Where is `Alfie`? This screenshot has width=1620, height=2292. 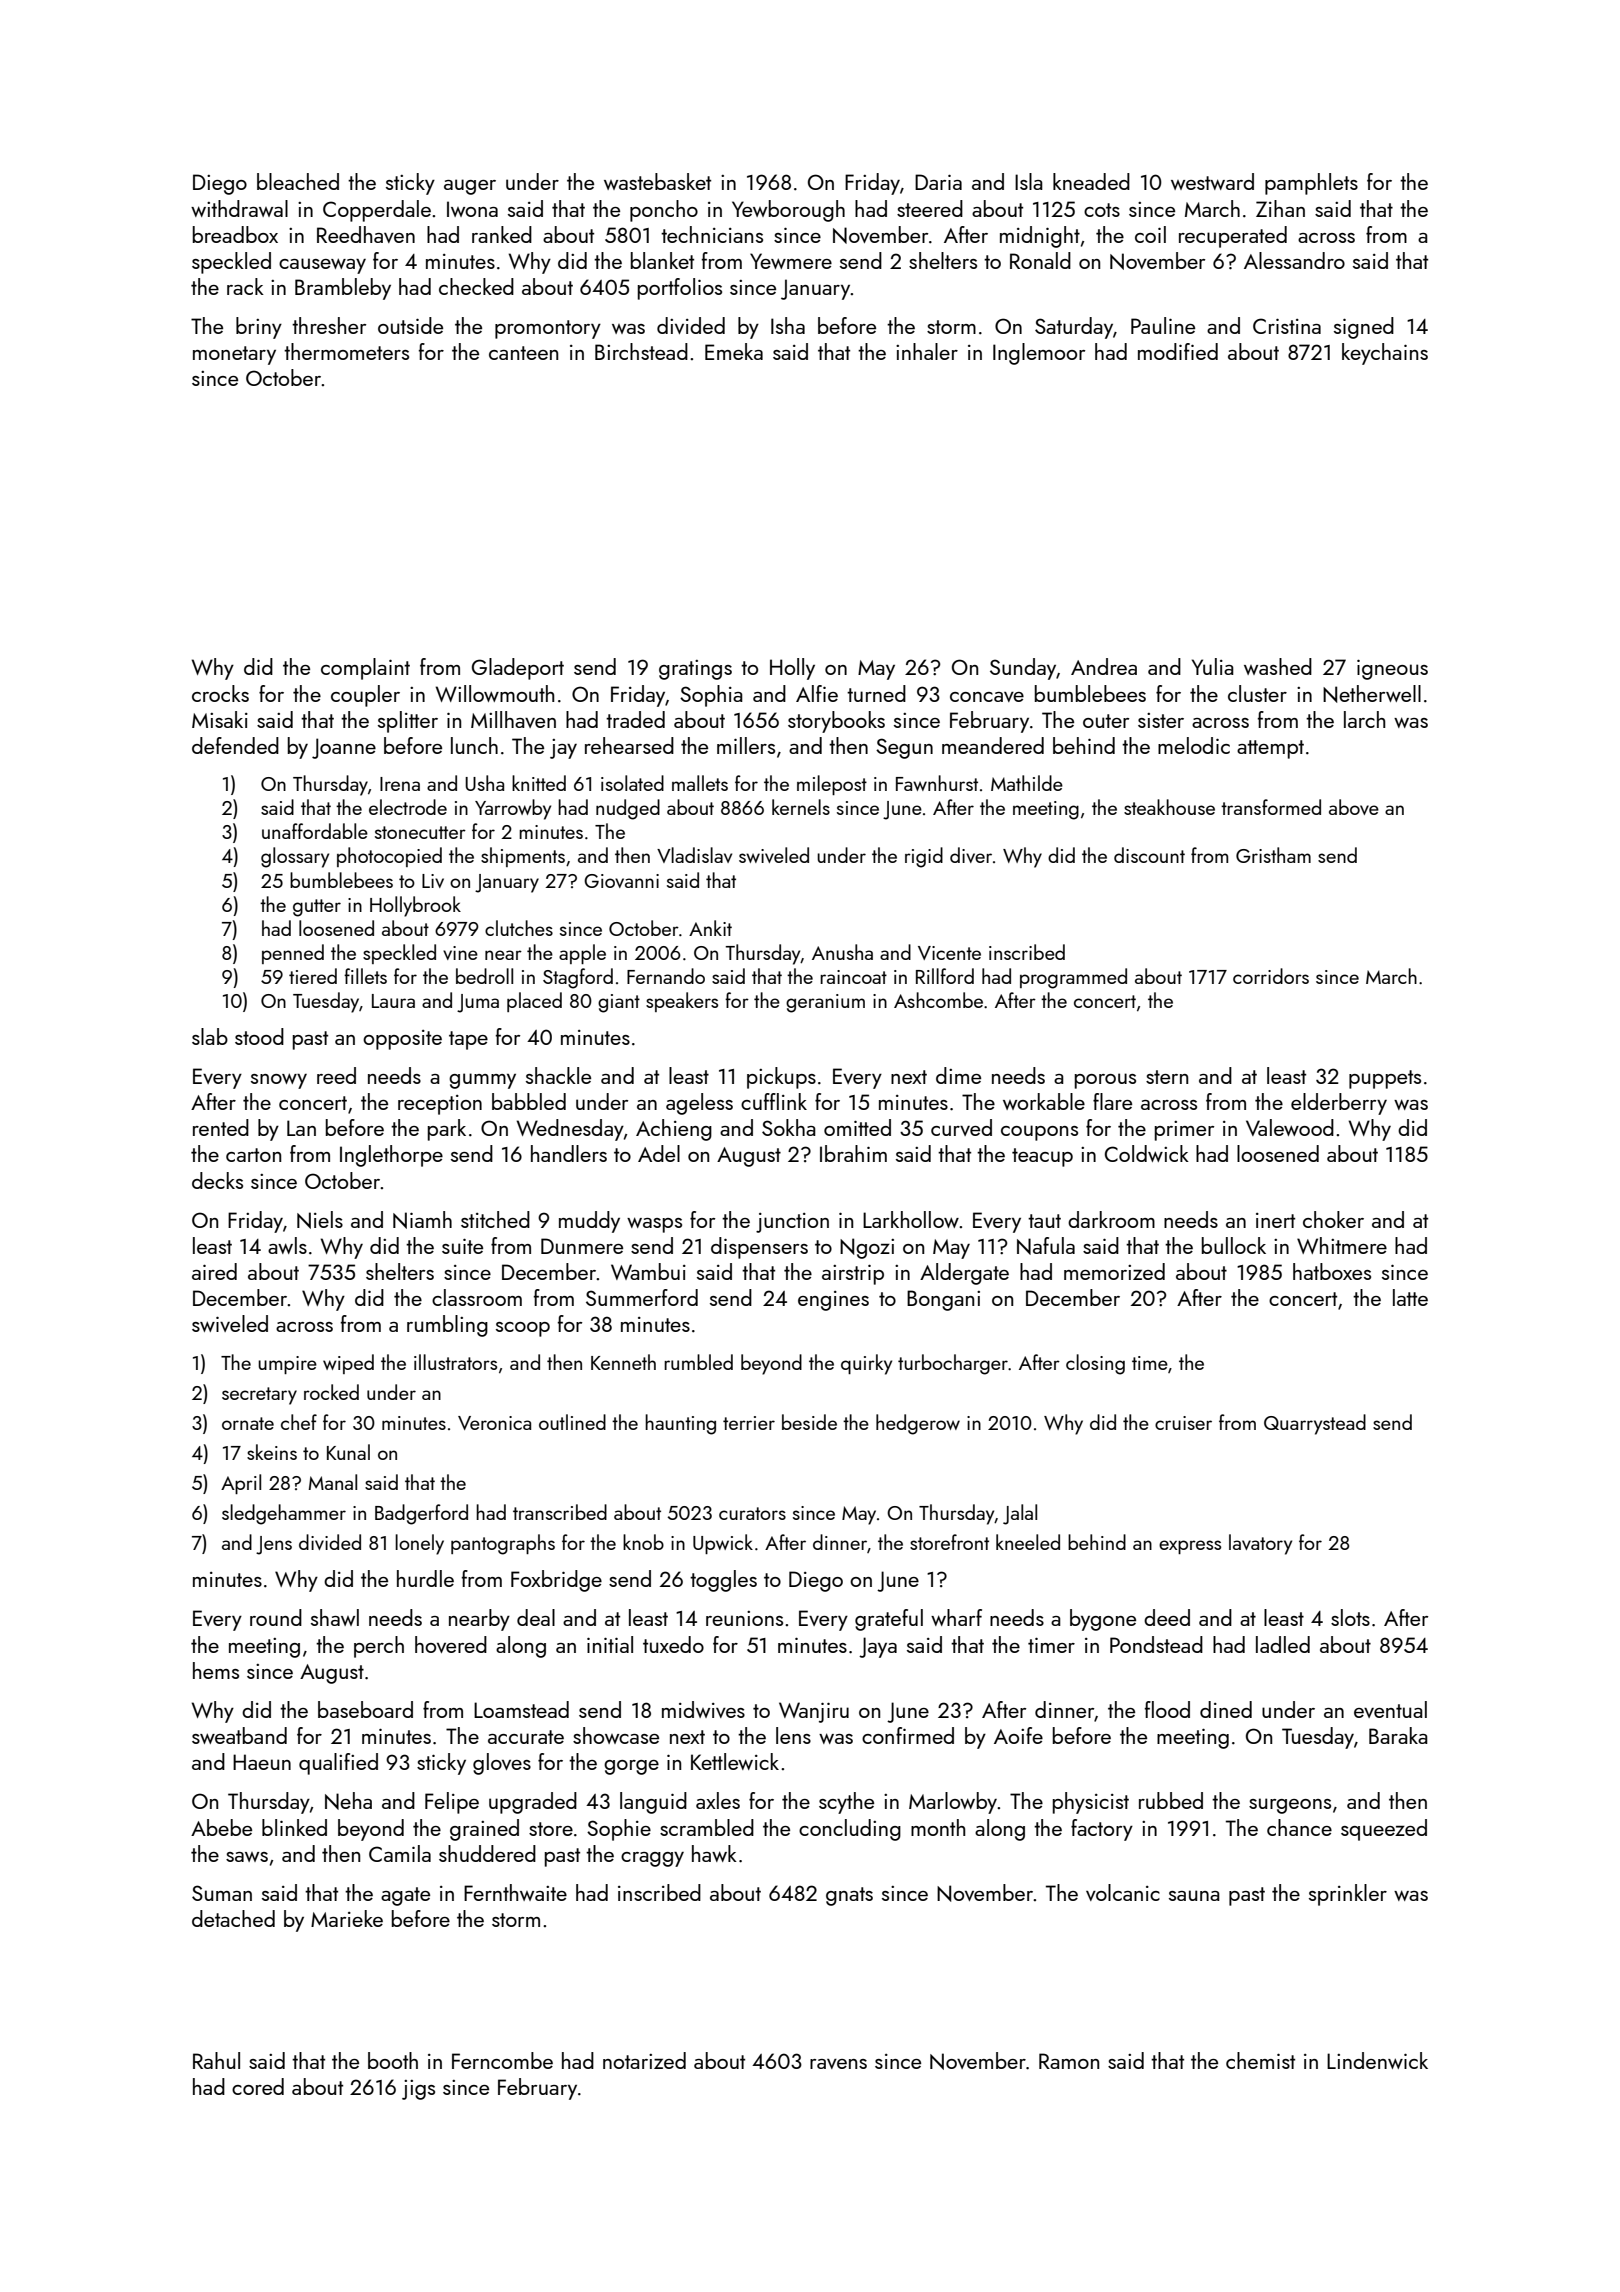 Alfie is located at coordinates (817, 693).
